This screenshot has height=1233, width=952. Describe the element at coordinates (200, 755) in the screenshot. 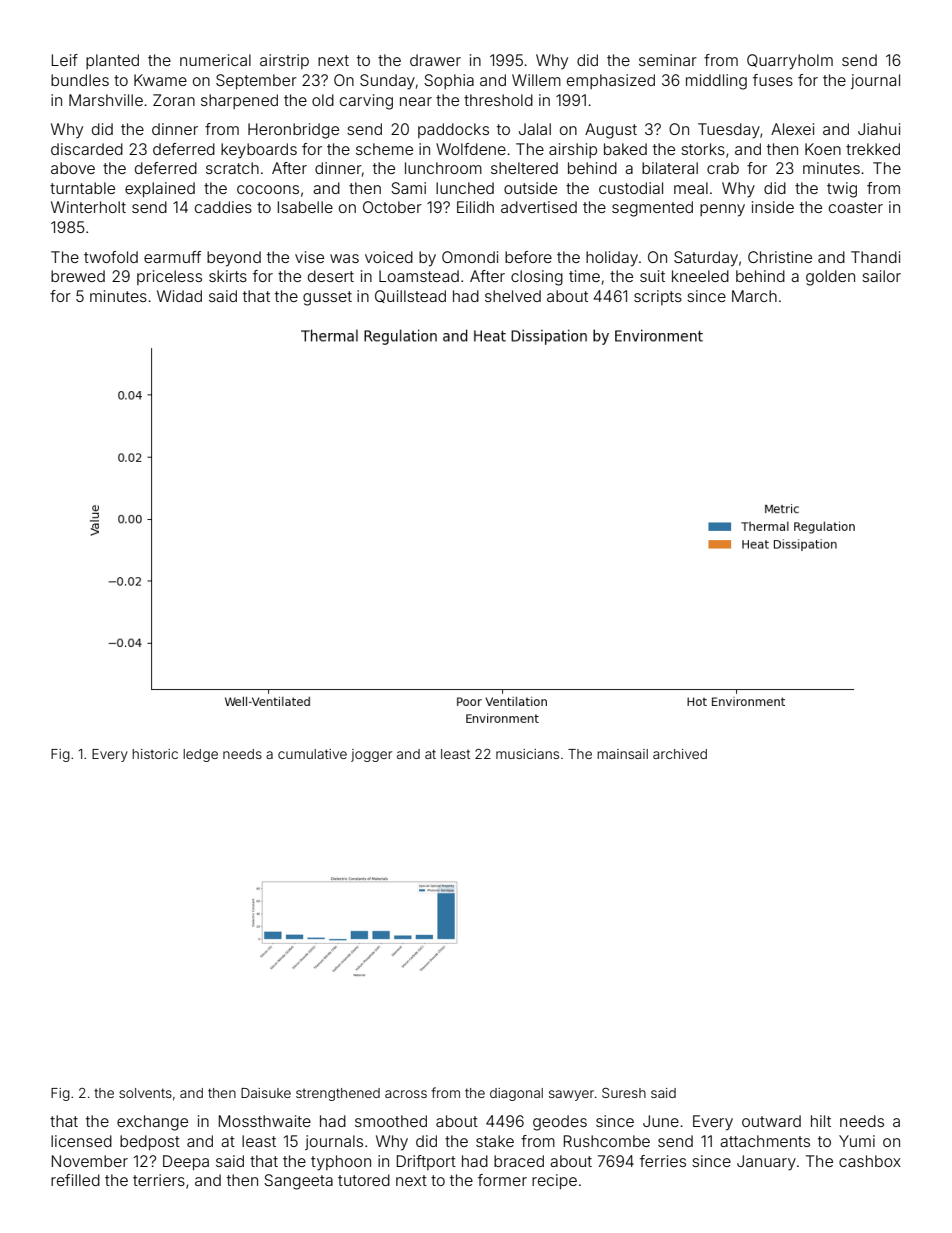

I see `ledge` at that location.
